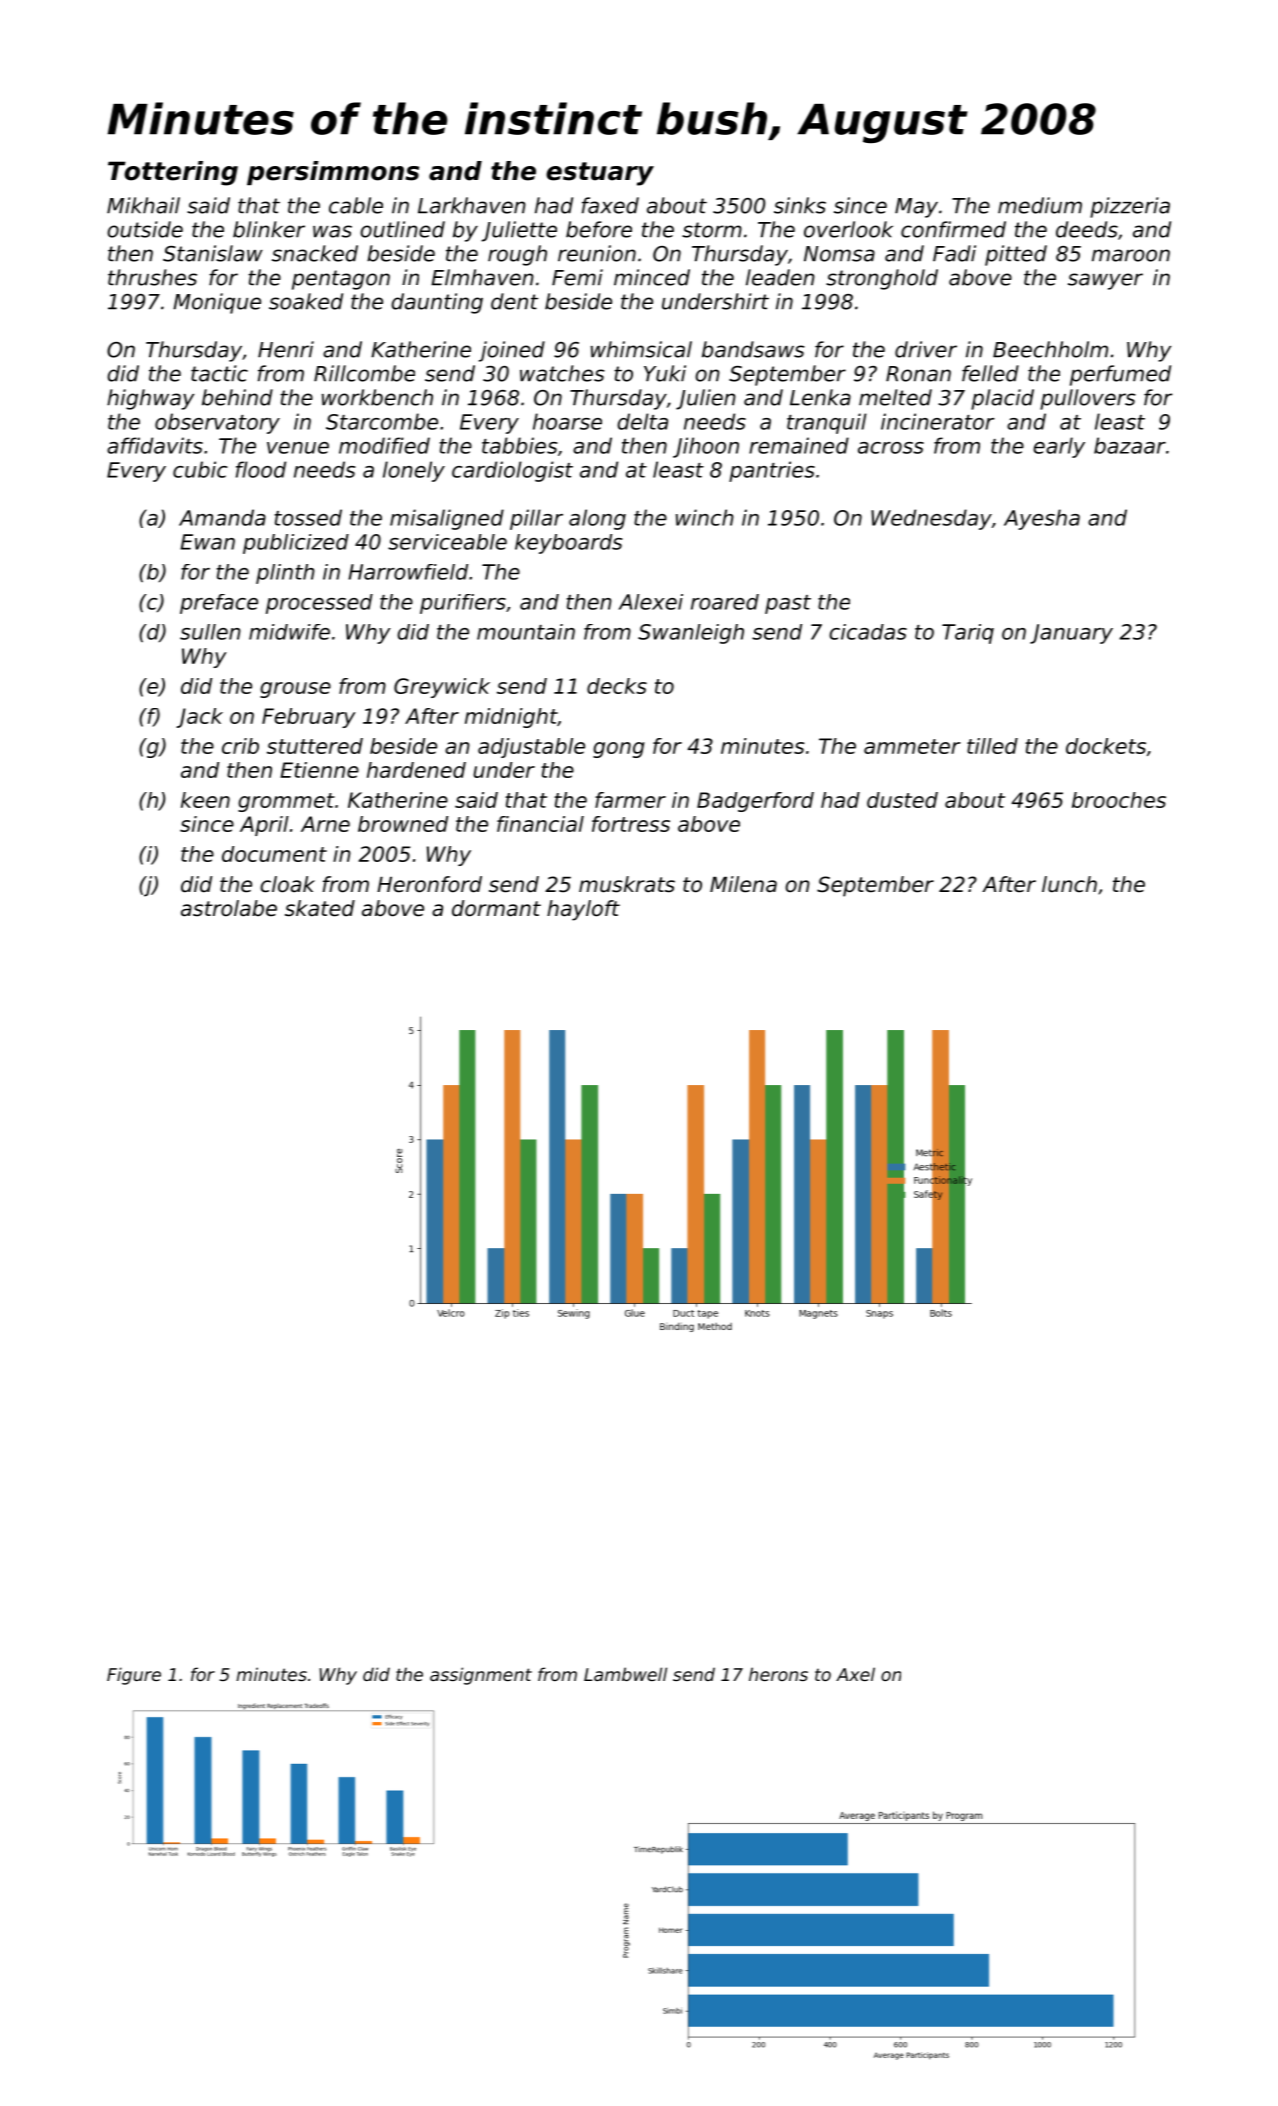 The width and height of the screenshot is (1278, 2106). Describe the element at coordinates (583, 910) in the screenshot. I see `hayloft` at that location.
